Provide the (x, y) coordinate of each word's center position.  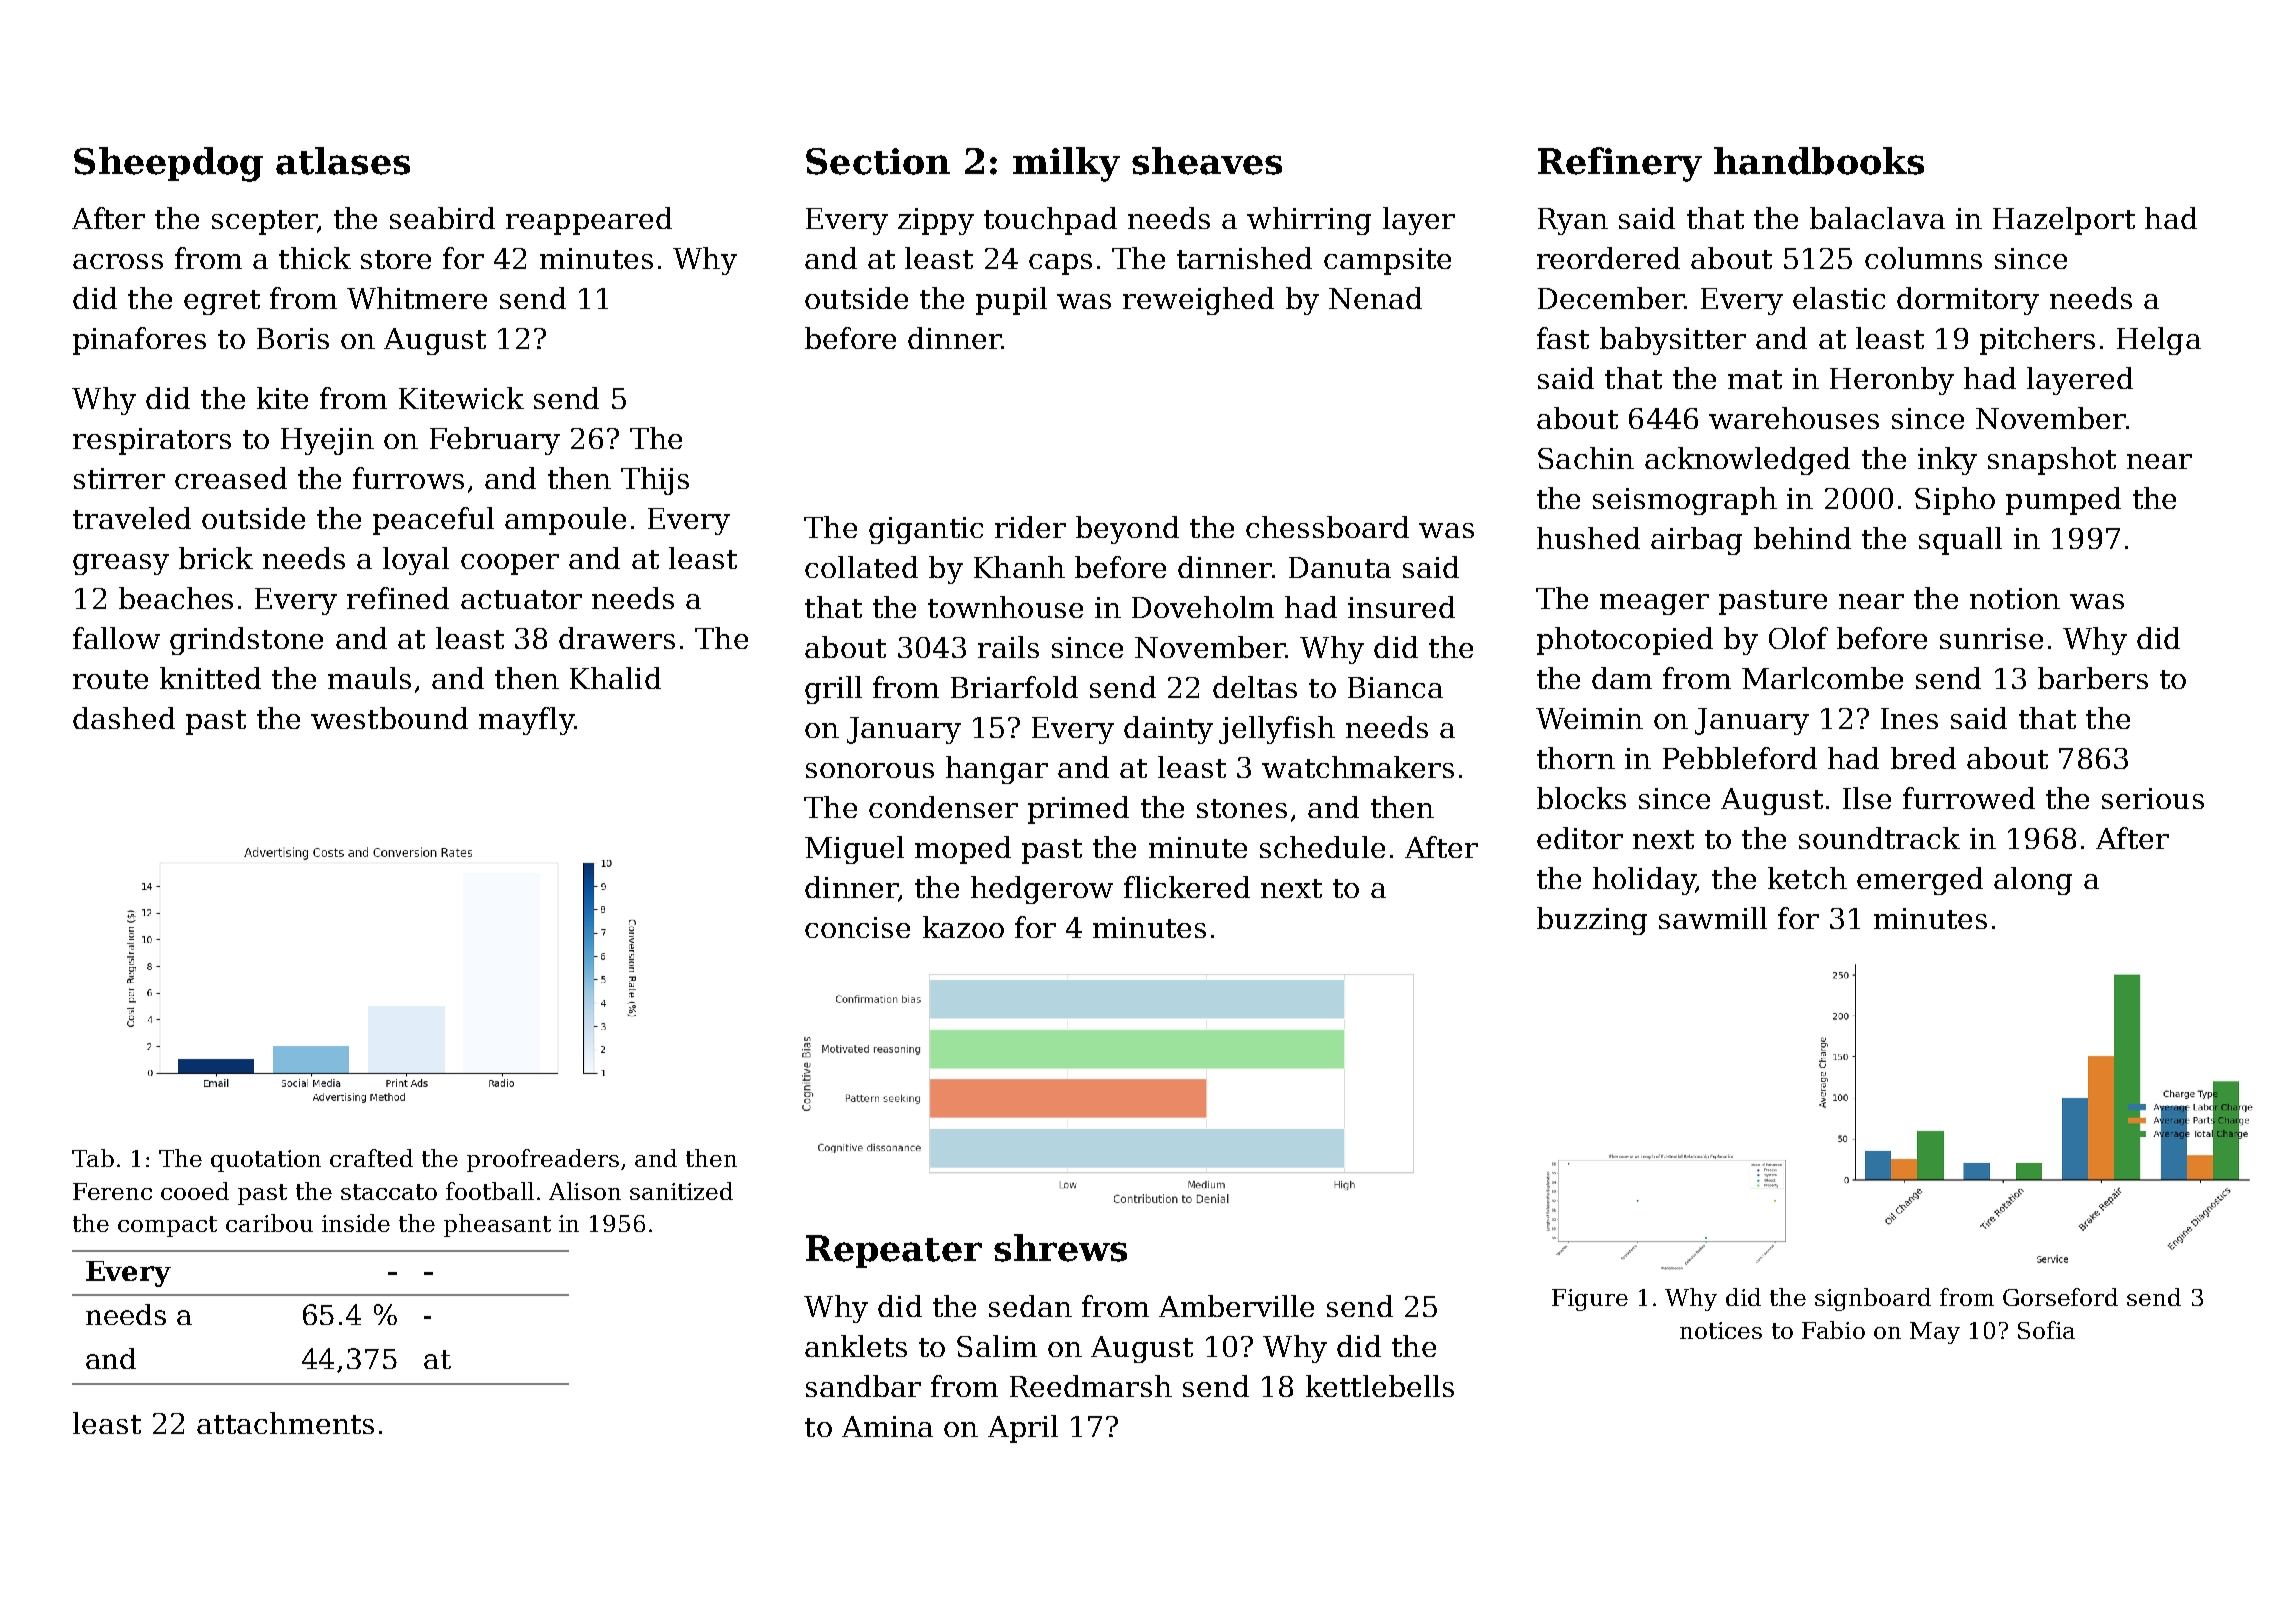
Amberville (1236, 1306)
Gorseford (2060, 1297)
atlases (343, 161)
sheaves (1207, 161)
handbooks (1819, 161)
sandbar (863, 1386)
